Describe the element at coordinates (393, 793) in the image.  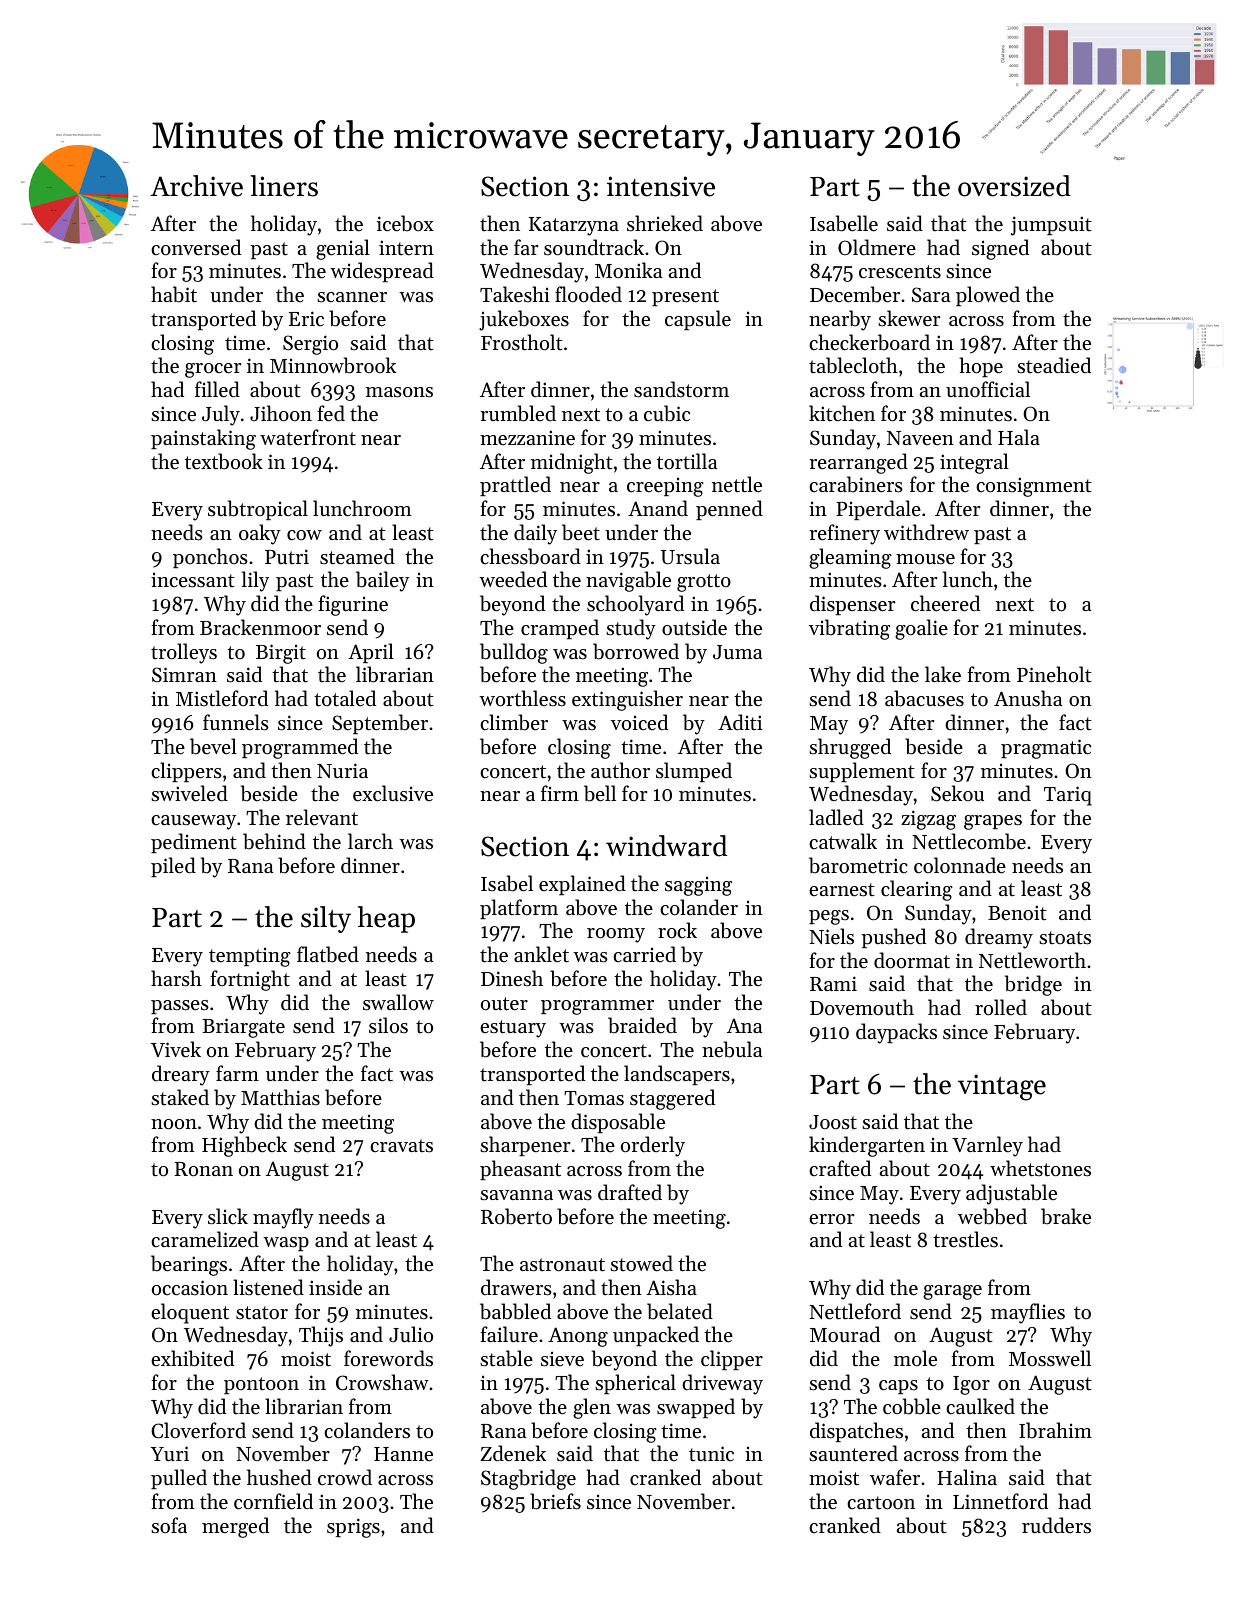
I see `exclusive` at that location.
